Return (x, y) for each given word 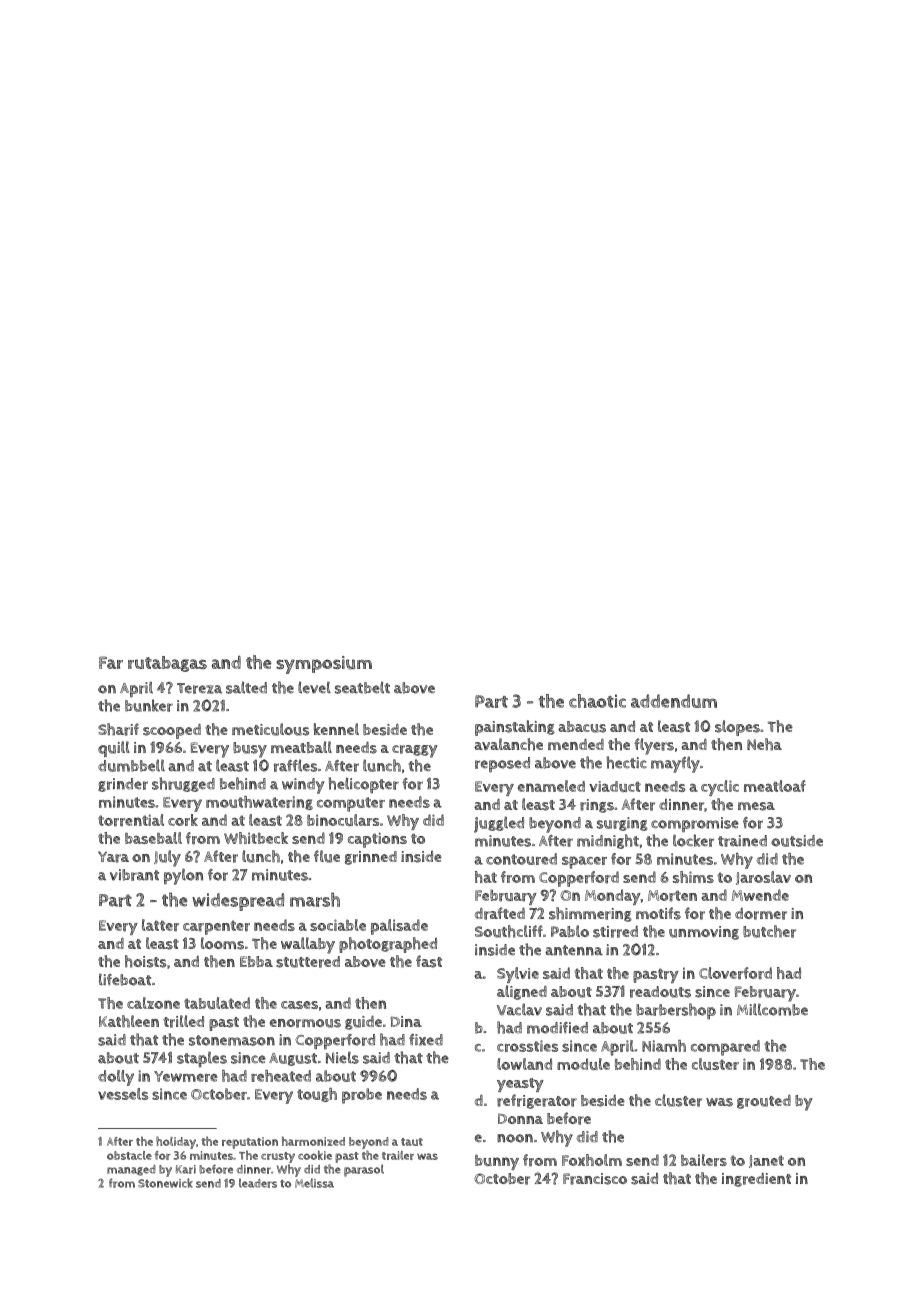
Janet (766, 1161)
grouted (764, 1102)
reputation (250, 1143)
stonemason (232, 1040)
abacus (582, 727)
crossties (527, 1046)
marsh (315, 899)
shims (693, 877)
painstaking (515, 728)
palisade (399, 927)
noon (515, 1138)
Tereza (199, 688)
